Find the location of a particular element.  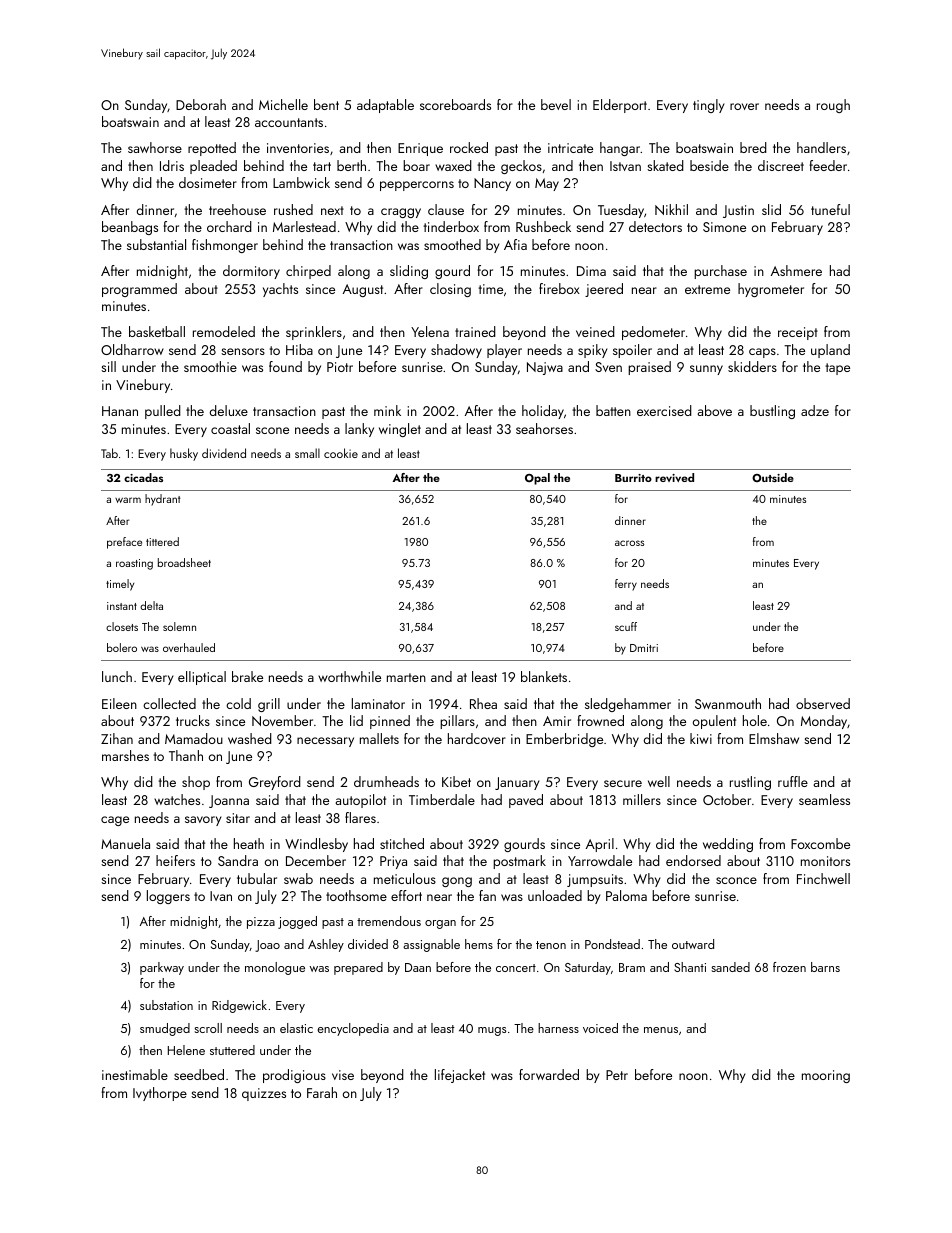

winglet is located at coordinates (400, 430).
